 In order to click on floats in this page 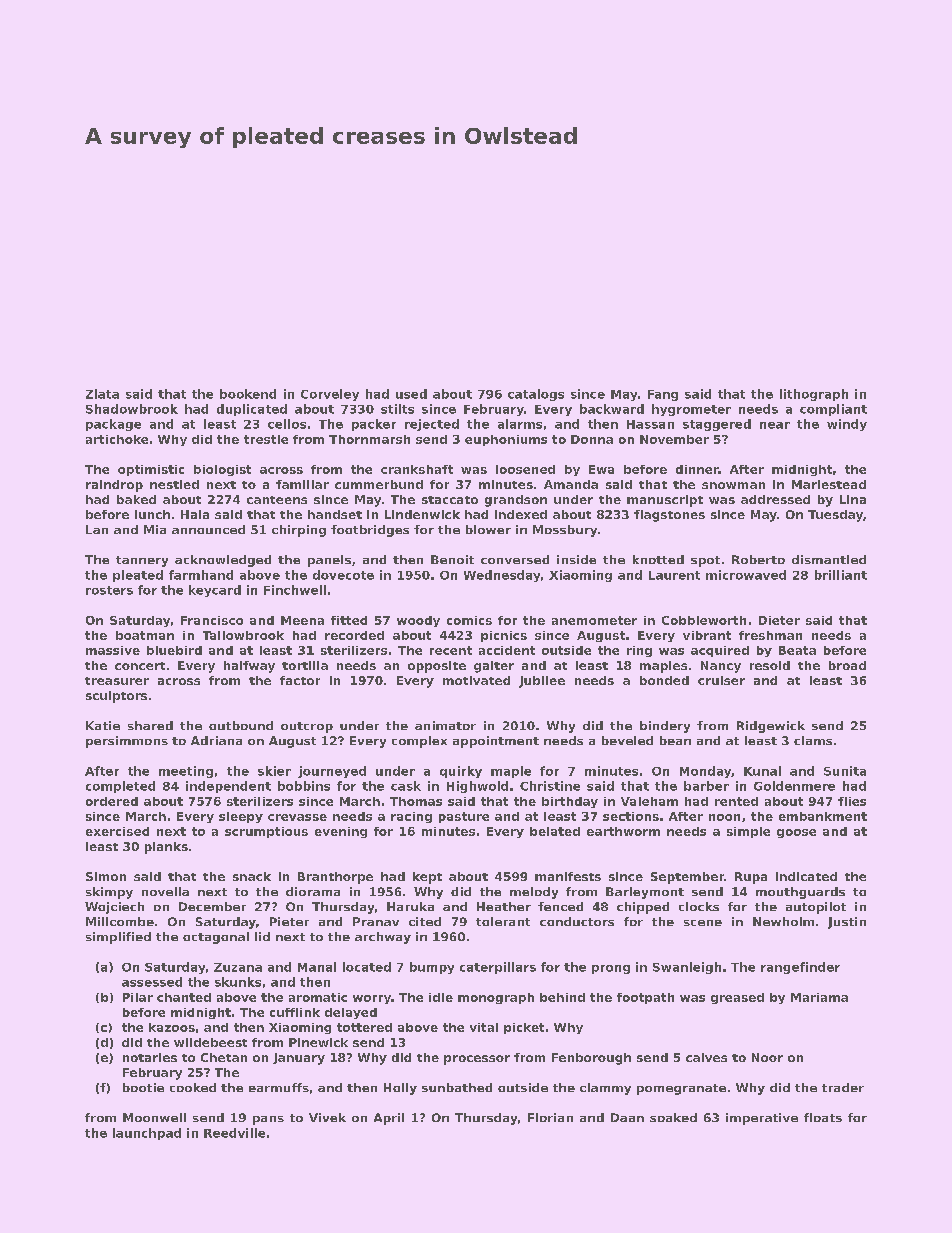, I will do `click(823, 1117)`.
